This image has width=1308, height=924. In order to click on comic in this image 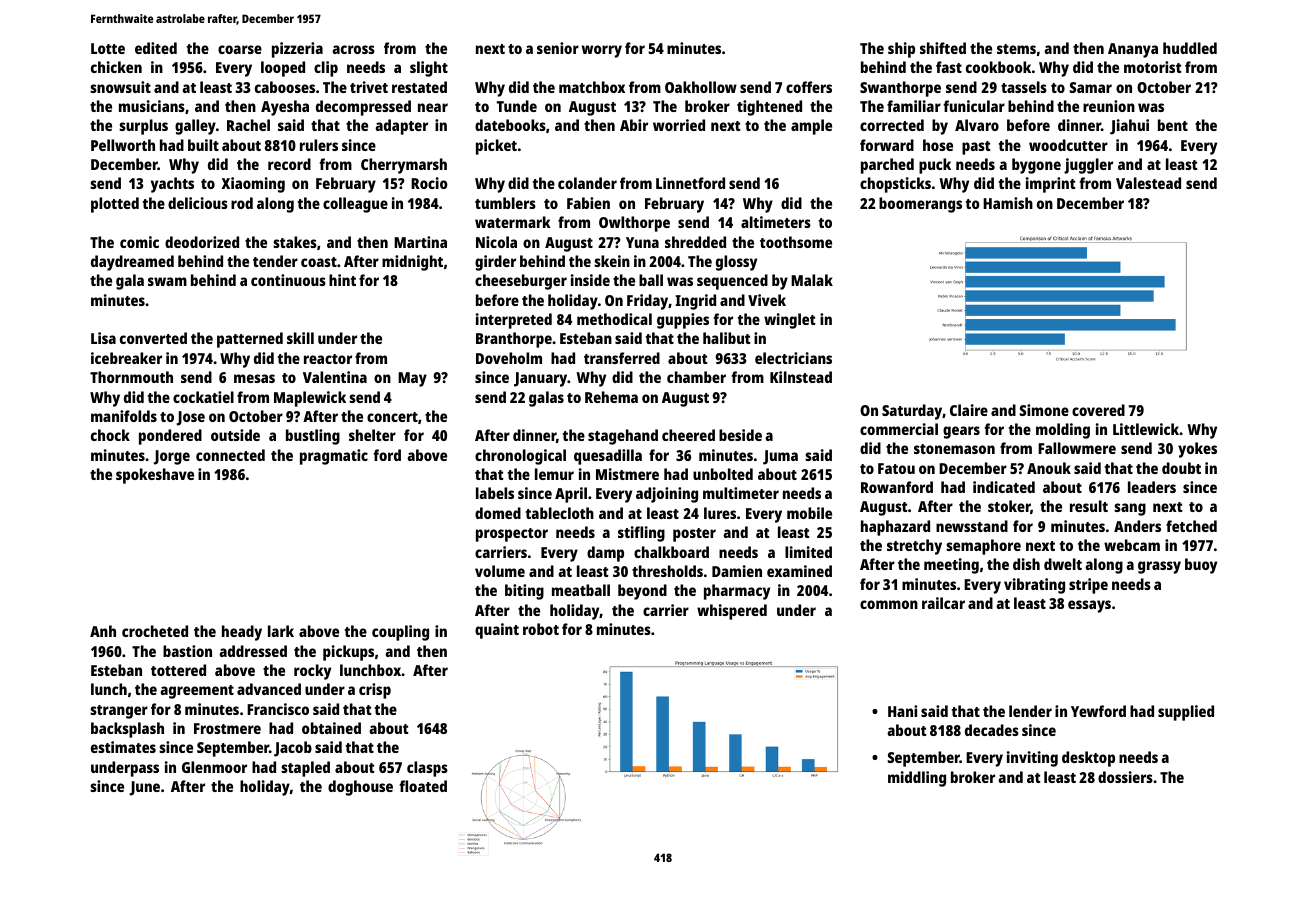, I will do `click(139, 242)`.
